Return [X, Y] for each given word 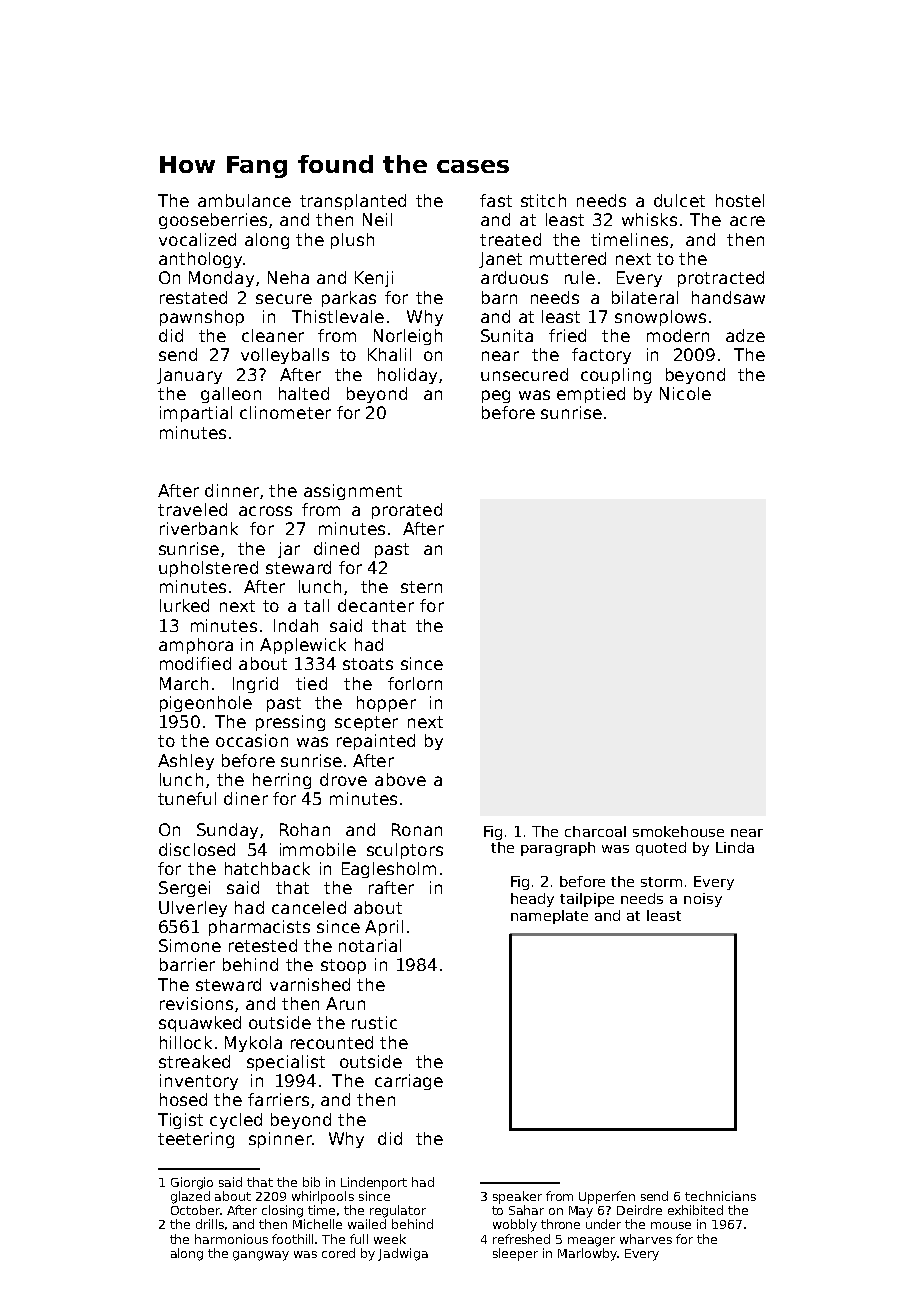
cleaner [273, 335]
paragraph [558, 849]
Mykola [253, 1044]
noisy [703, 900]
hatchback [267, 868]
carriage [409, 1082]
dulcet [679, 200]
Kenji [374, 279]
